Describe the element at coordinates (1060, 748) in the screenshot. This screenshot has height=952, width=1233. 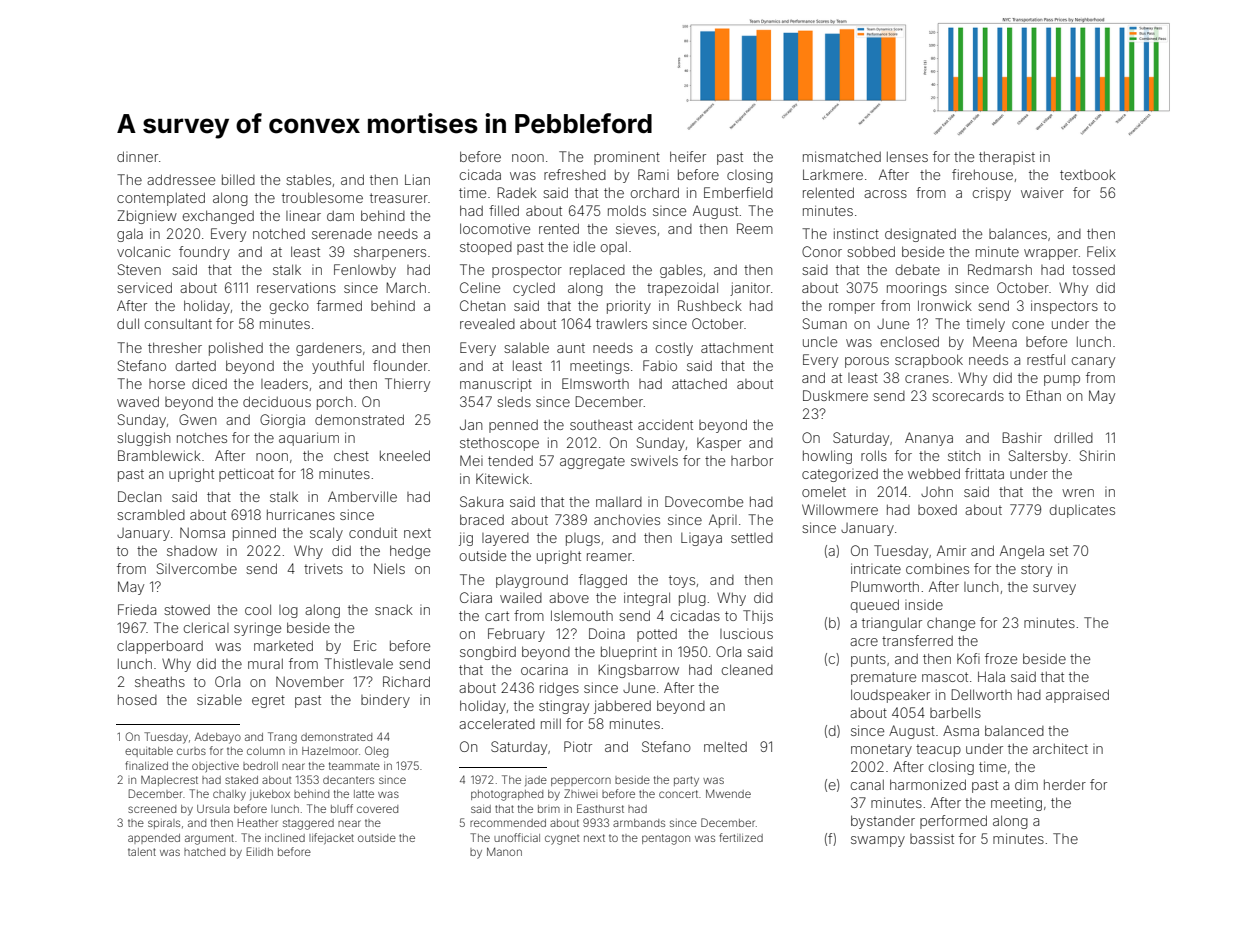
I see `architect` at that location.
